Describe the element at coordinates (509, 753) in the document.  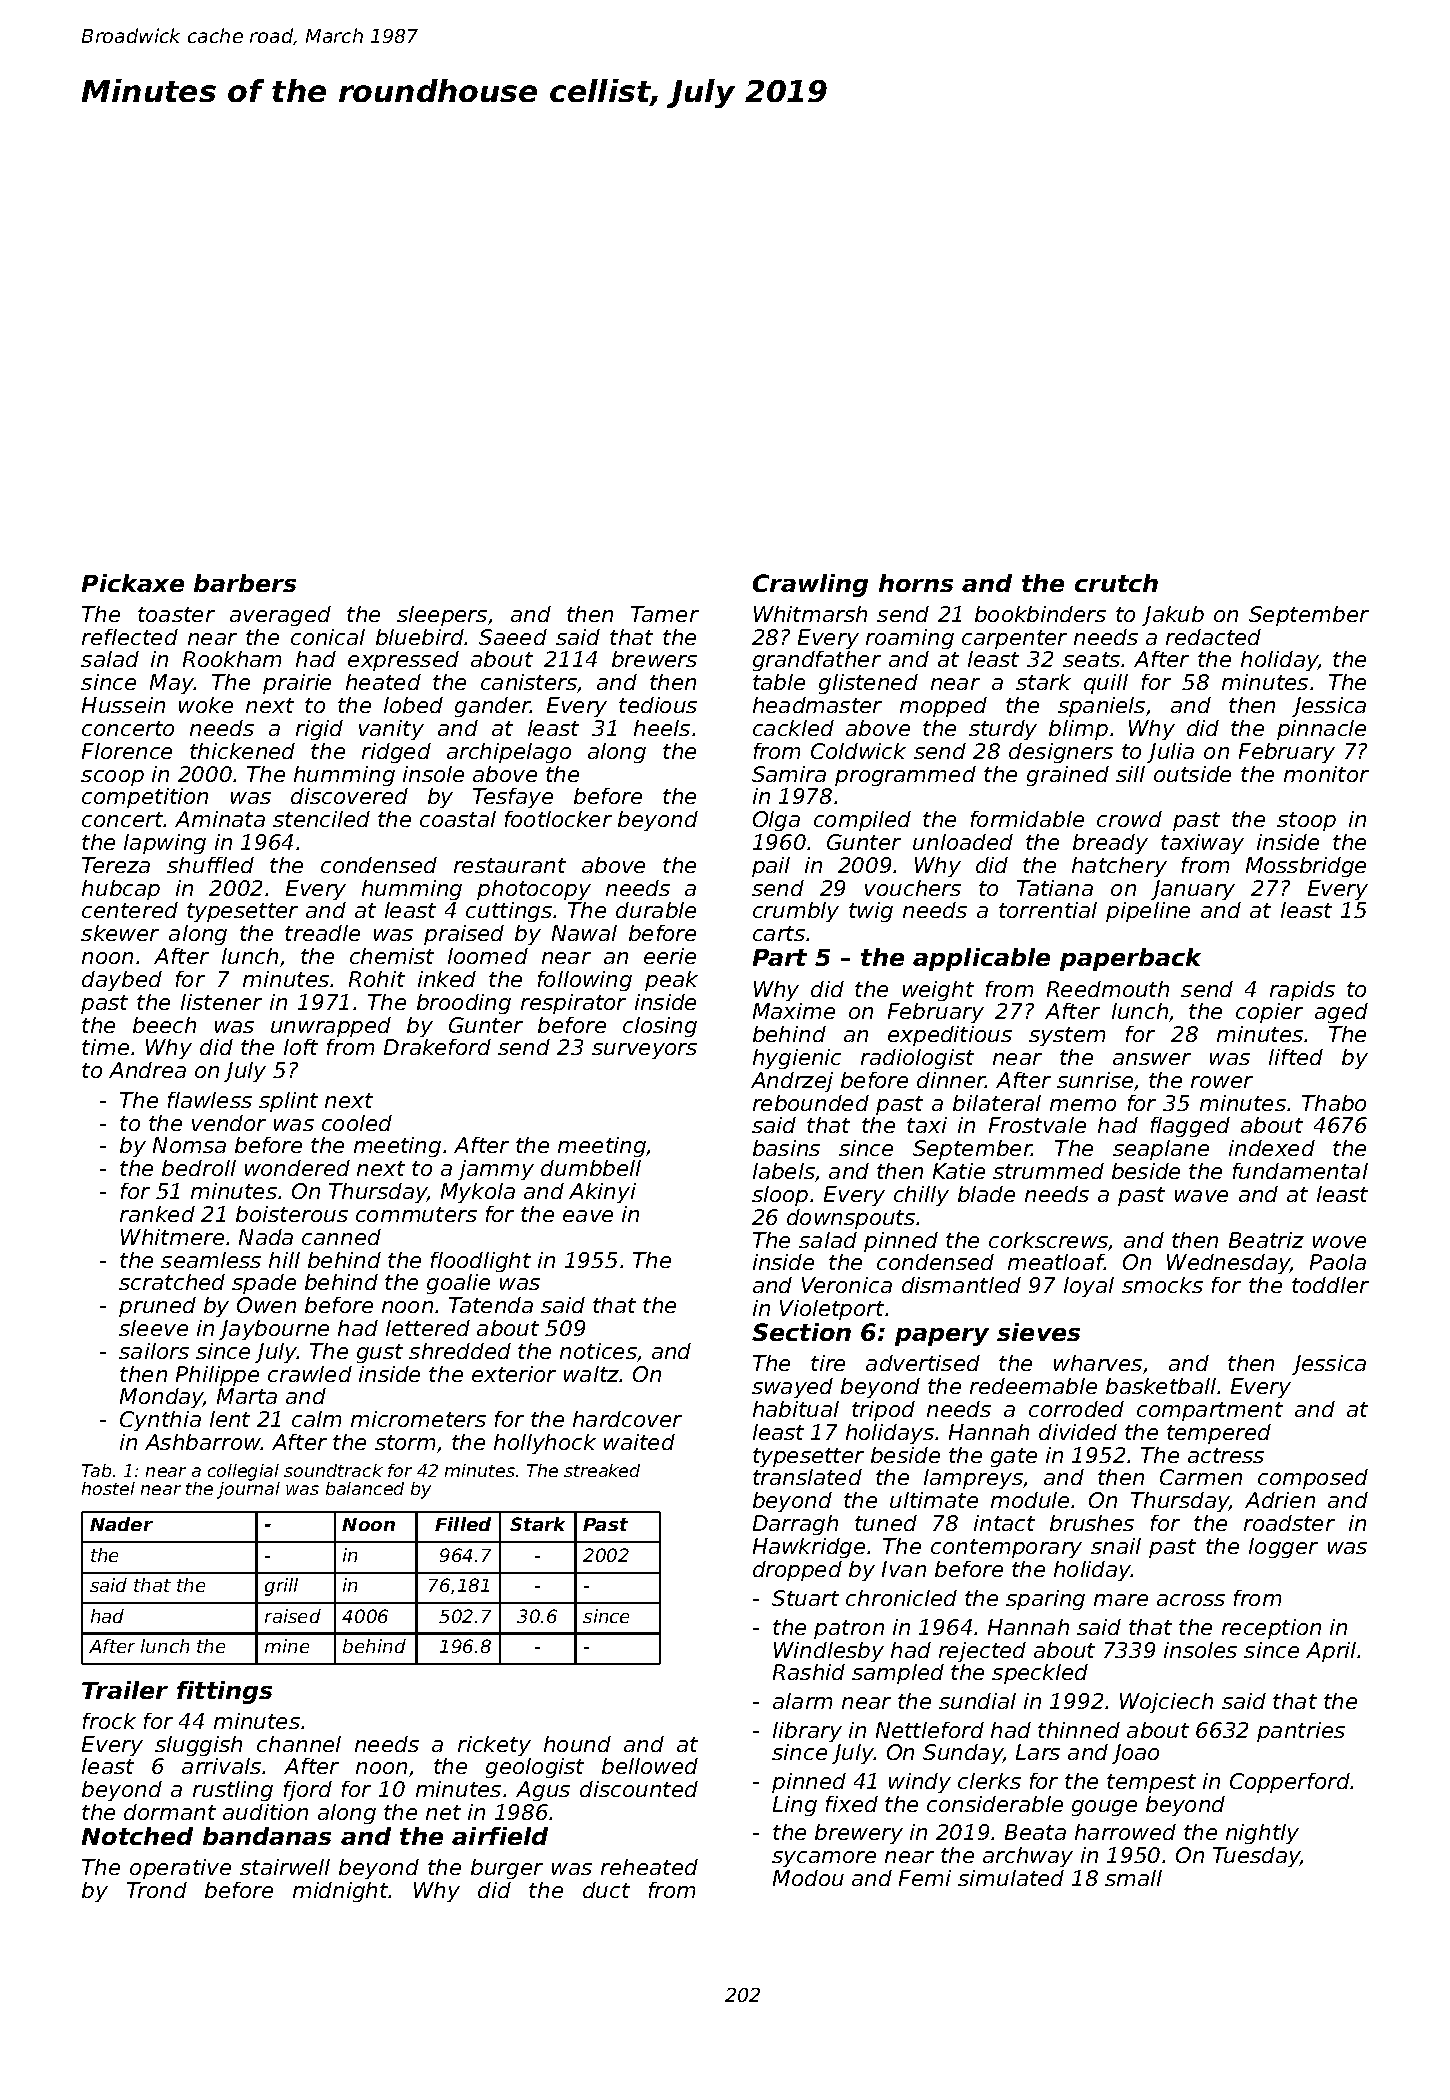
I see `archipelago` at that location.
